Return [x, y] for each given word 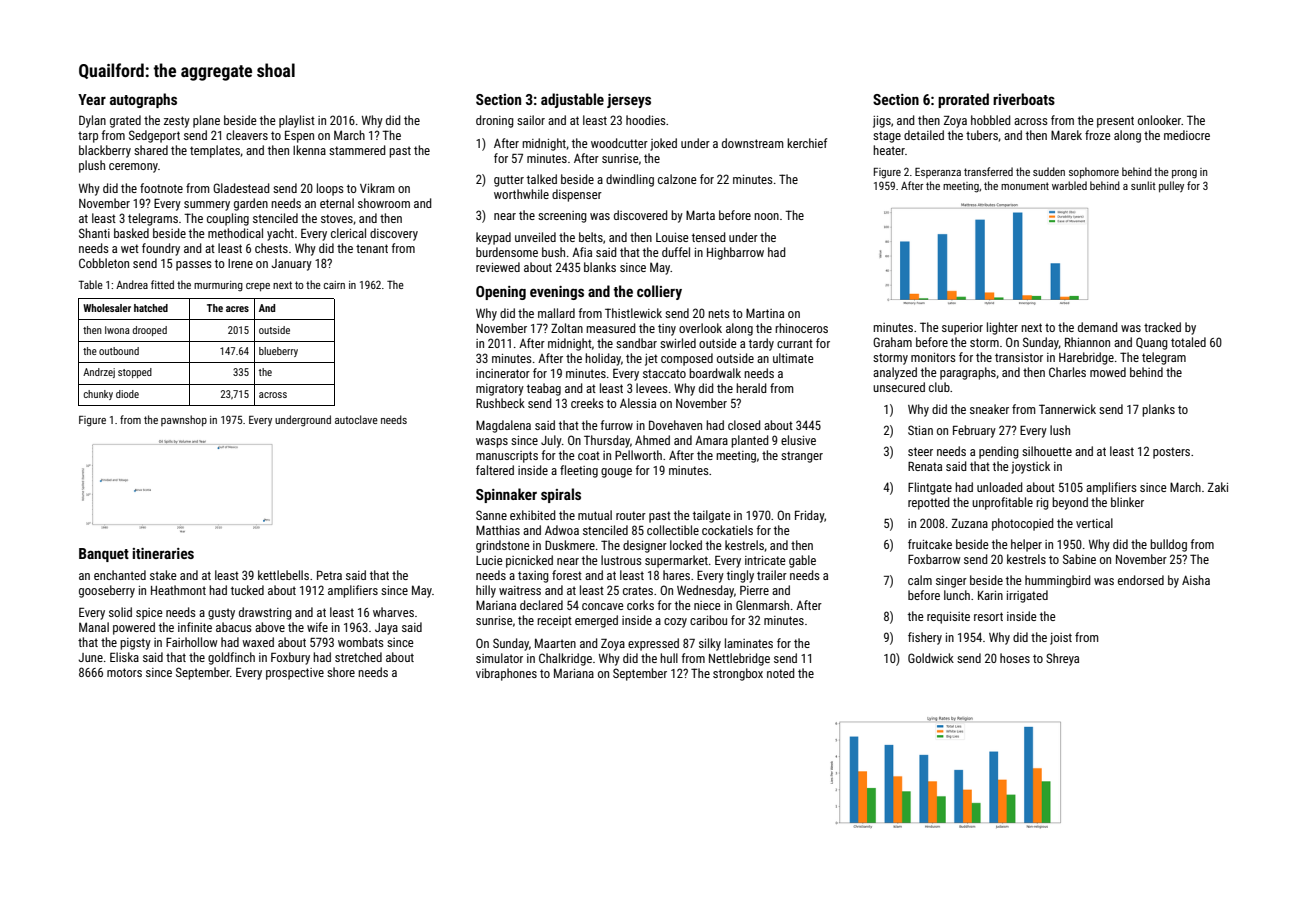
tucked [247, 590]
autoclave [356, 419]
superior [962, 329]
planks [1158, 410]
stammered [357, 150]
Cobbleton [104, 263]
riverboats [1024, 99]
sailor [531, 120]
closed [744, 425]
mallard [556, 313]
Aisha [1196, 580]
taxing [533, 577]
